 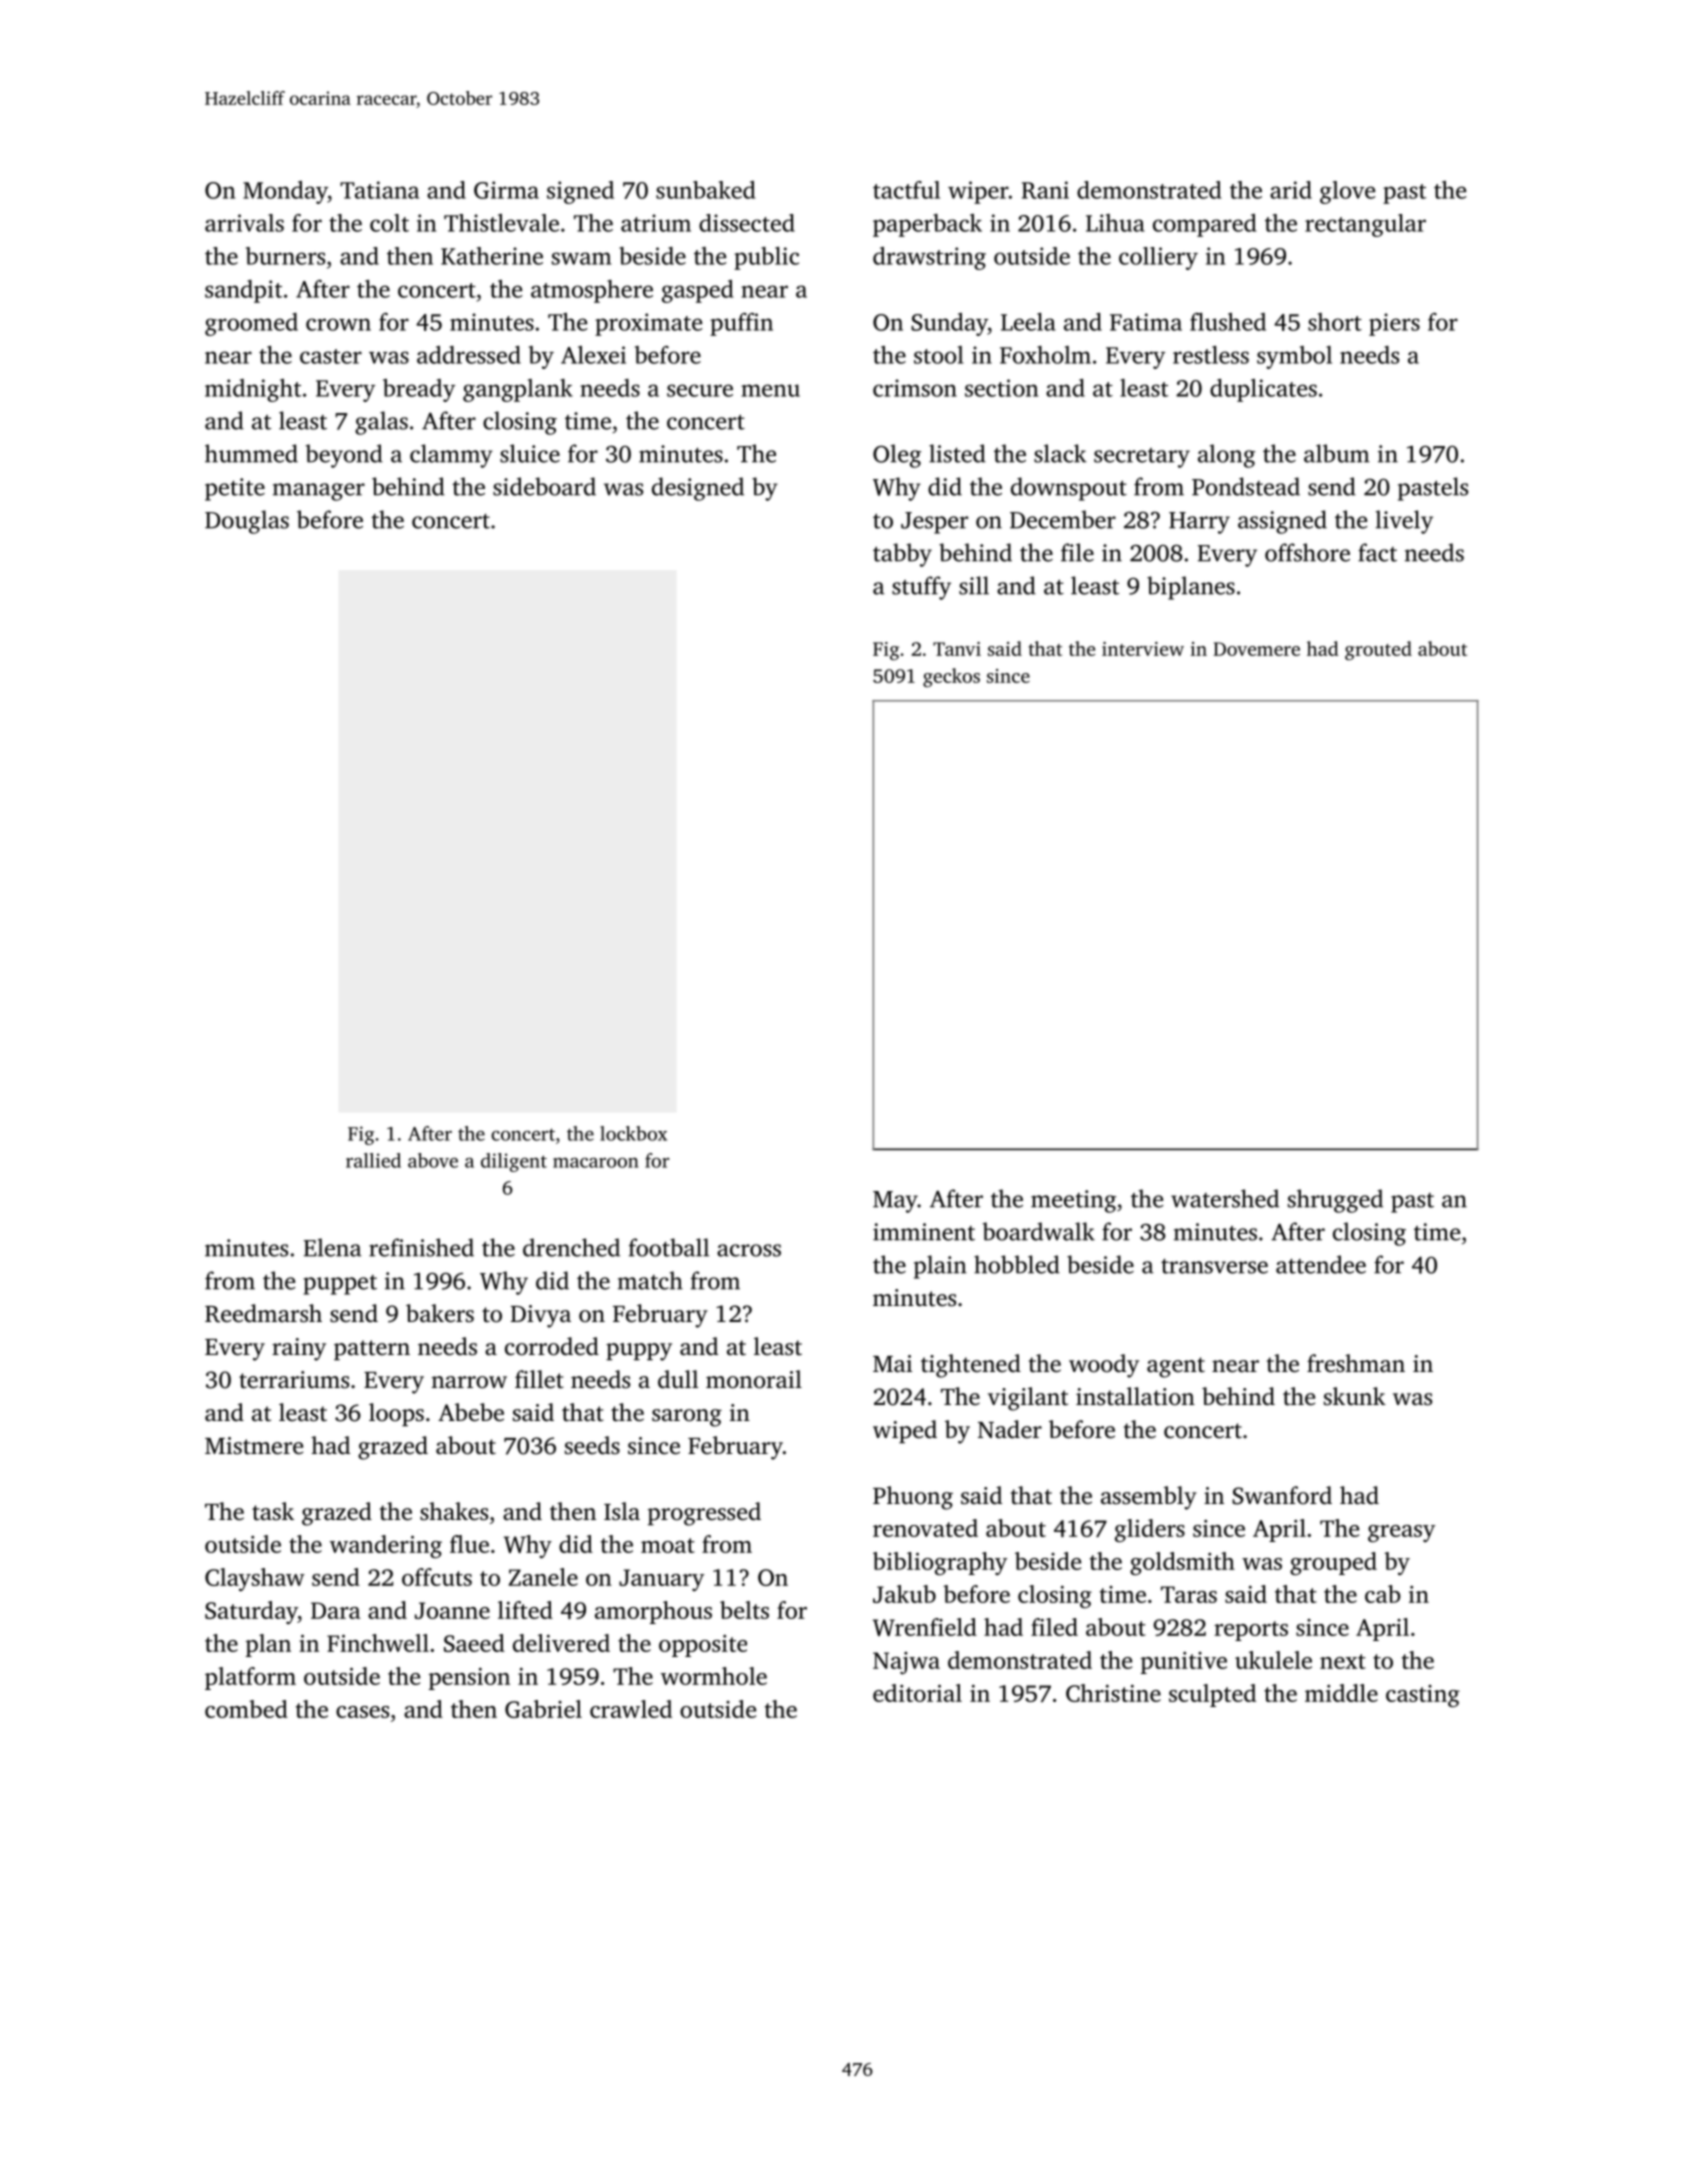 I want to click on Harry, so click(x=1199, y=523).
